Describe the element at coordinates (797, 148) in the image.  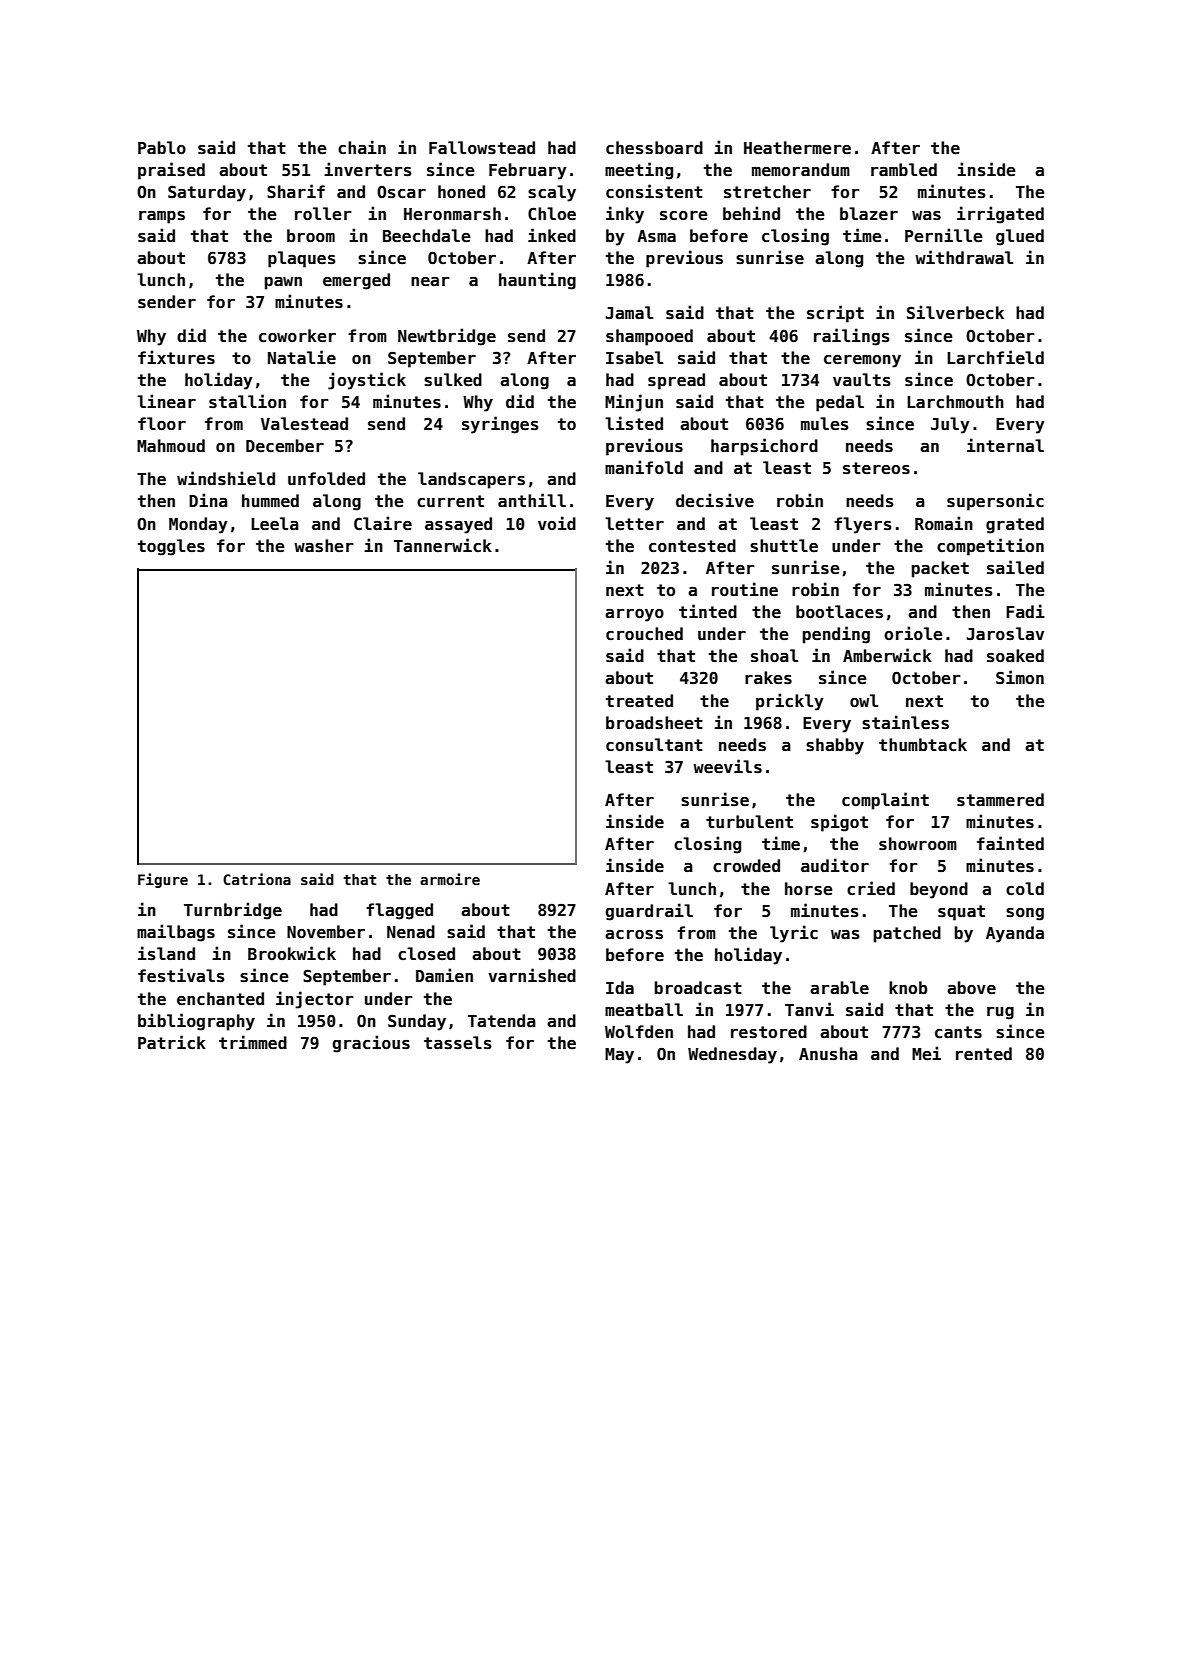
I see `Heathermere` at that location.
